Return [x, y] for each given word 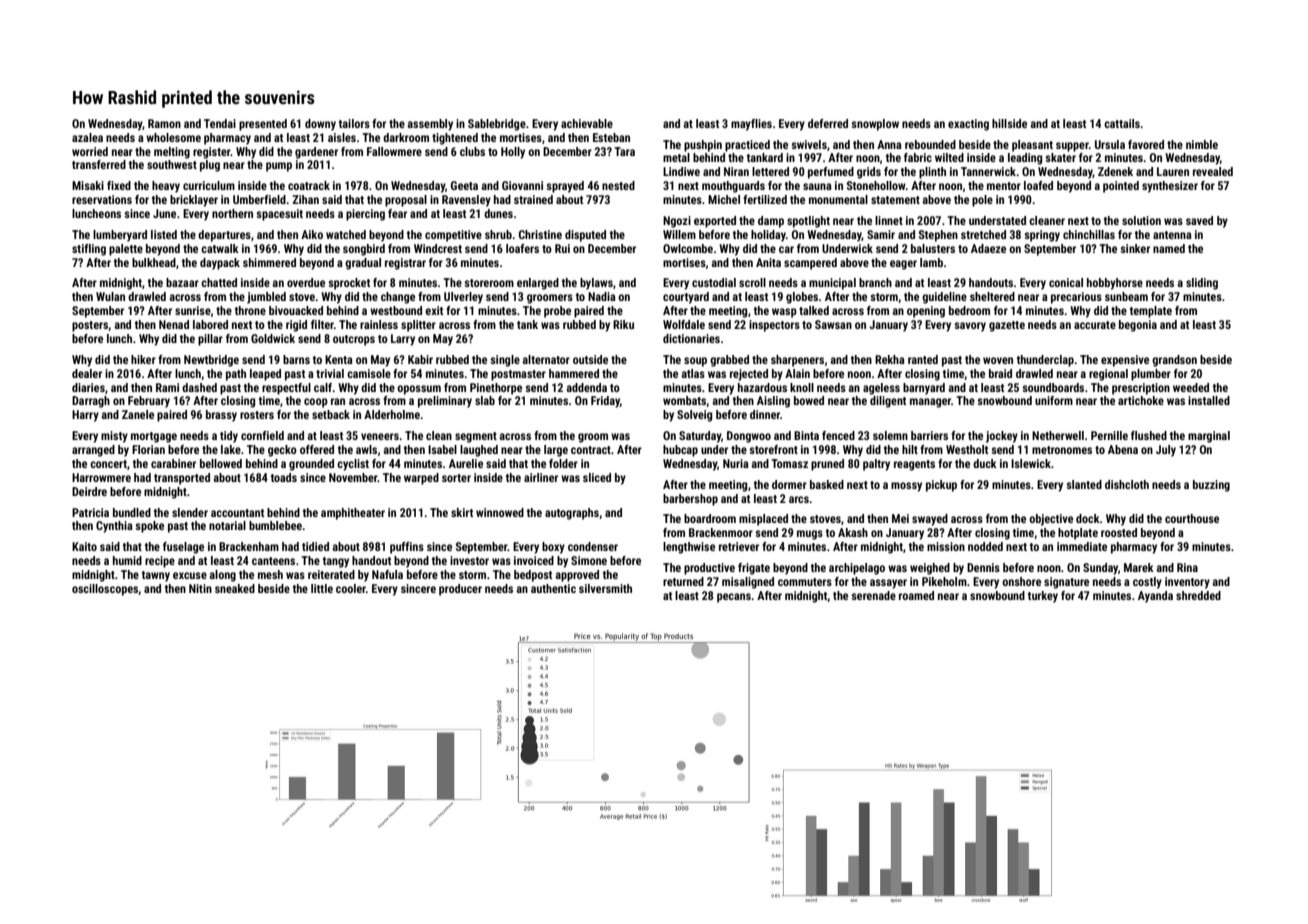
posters [90, 326]
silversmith [605, 588]
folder [563, 463]
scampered [810, 264]
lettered [770, 171]
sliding [1202, 284]
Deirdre [89, 491]
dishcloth [1127, 484]
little [322, 588]
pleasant [1032, 146]
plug [210, 166]
